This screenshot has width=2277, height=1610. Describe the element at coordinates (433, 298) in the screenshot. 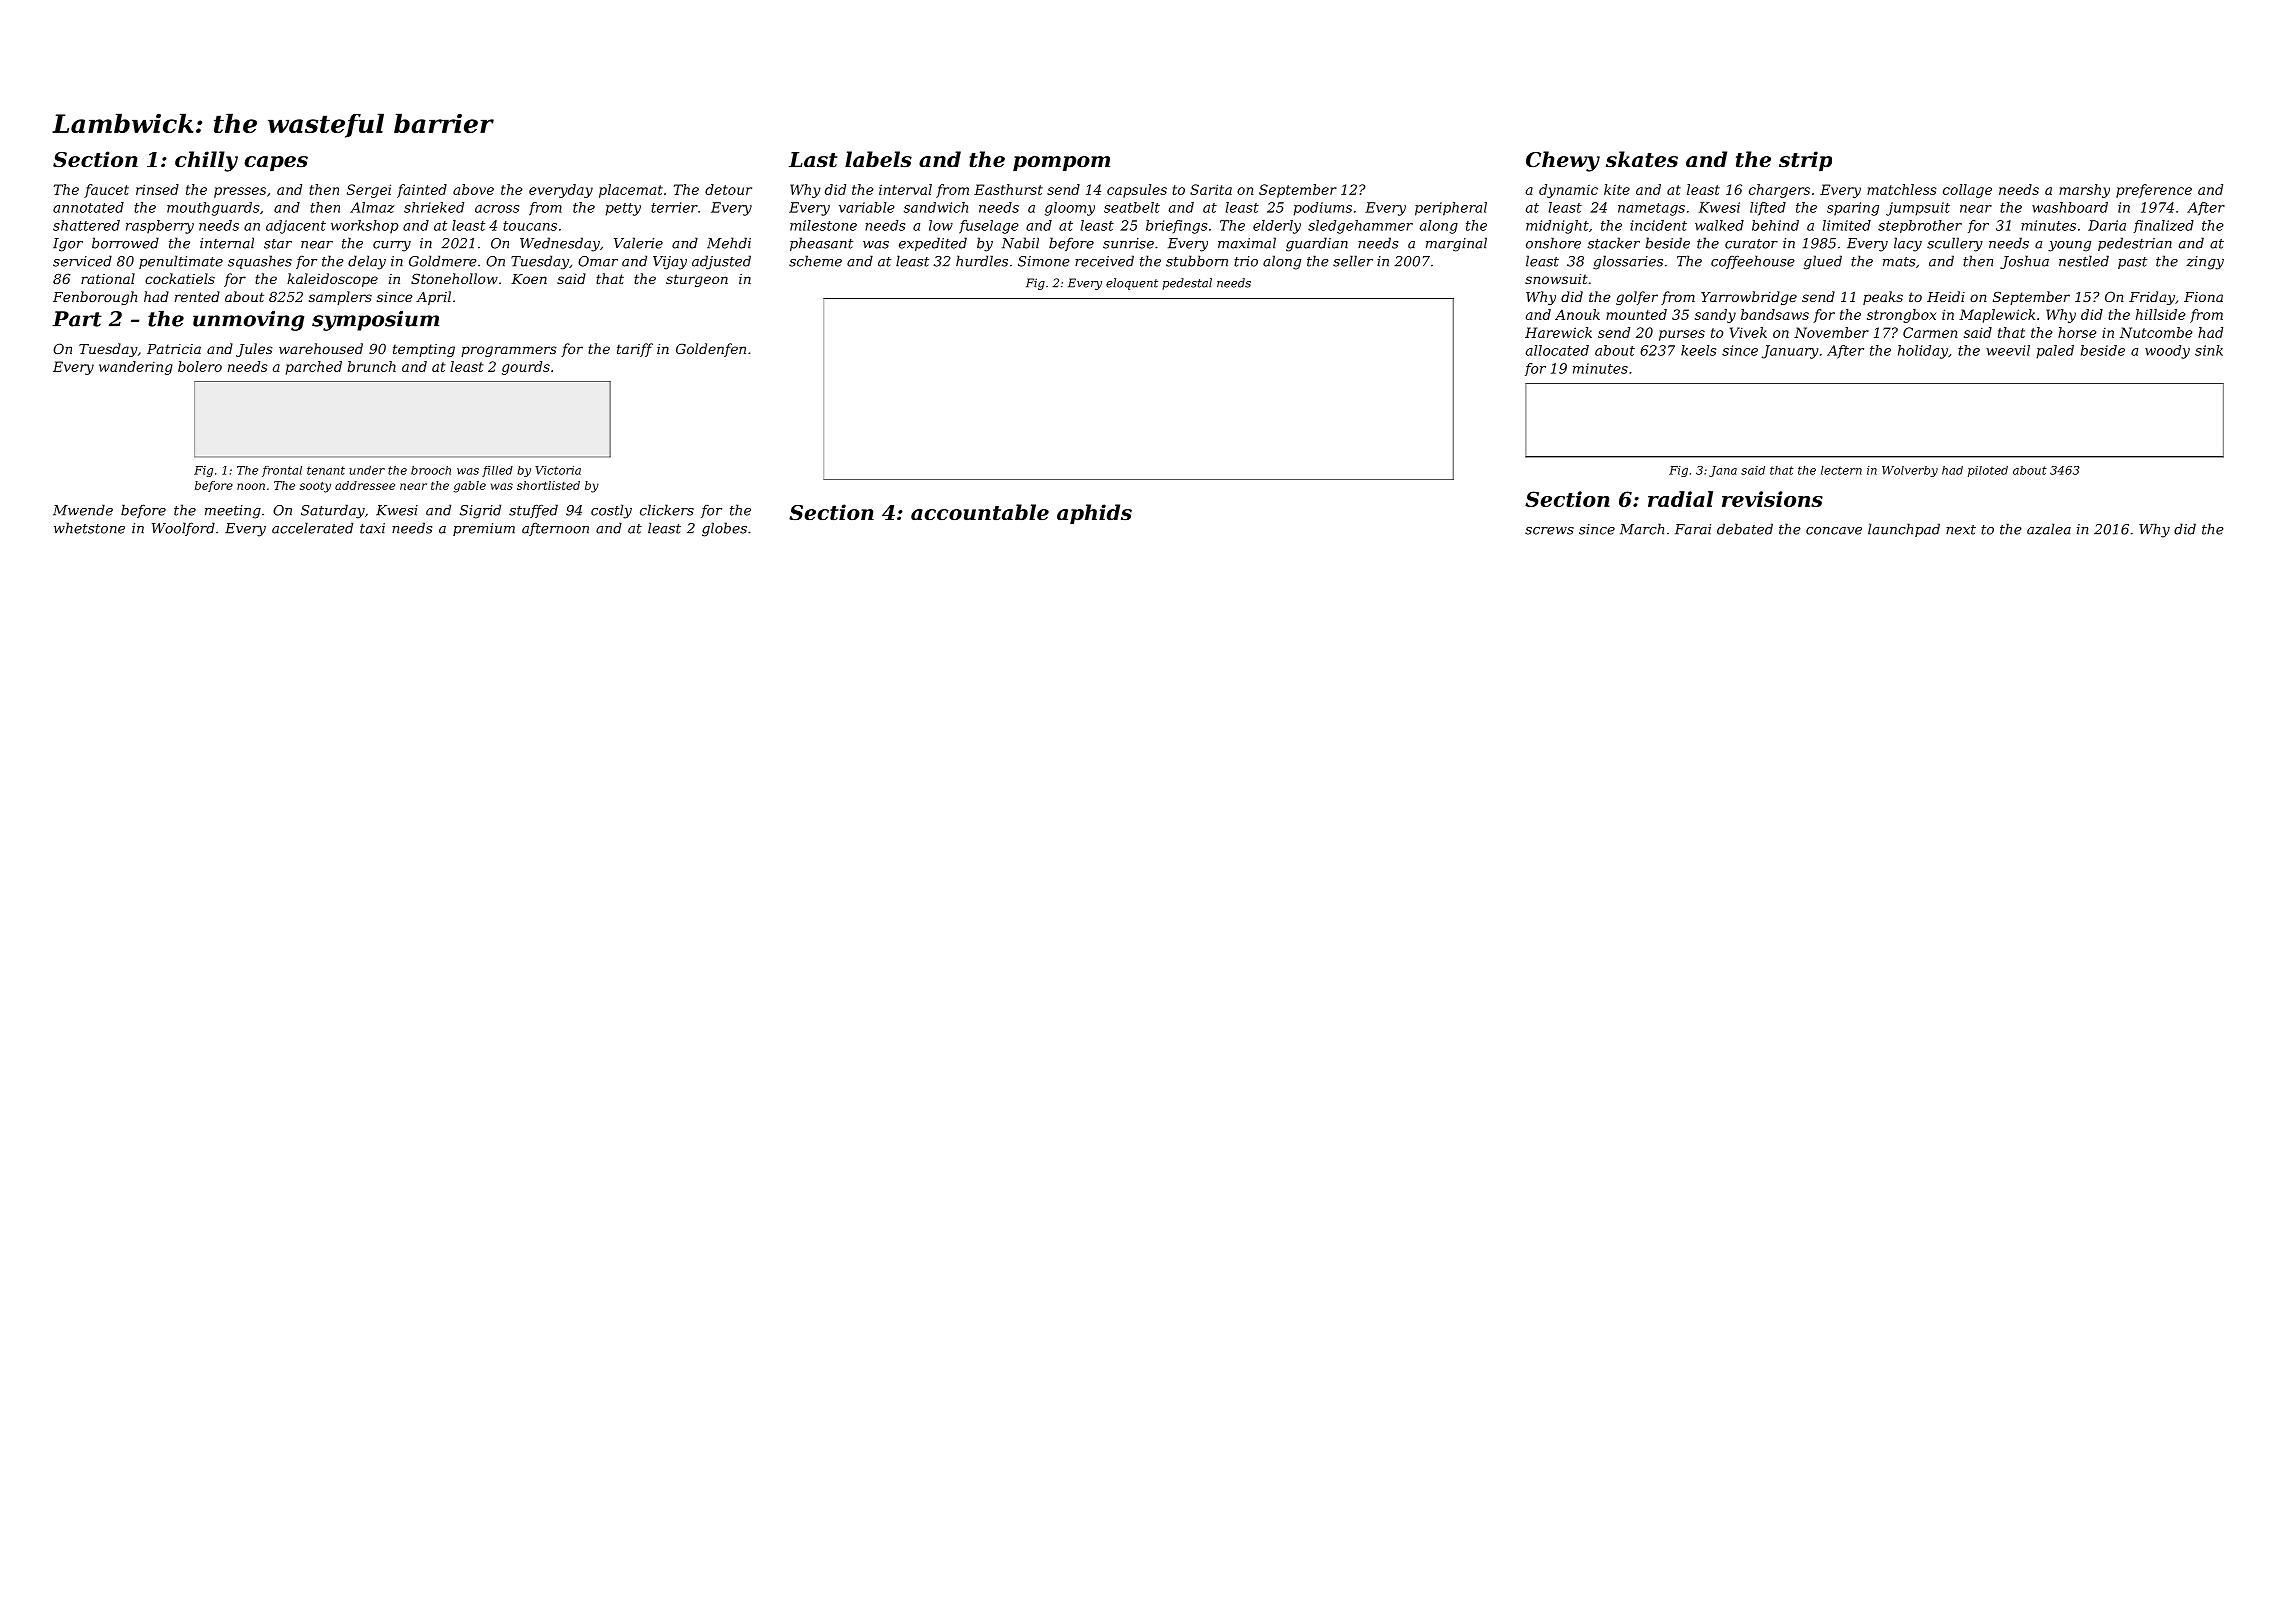

I see `April` at that location.
